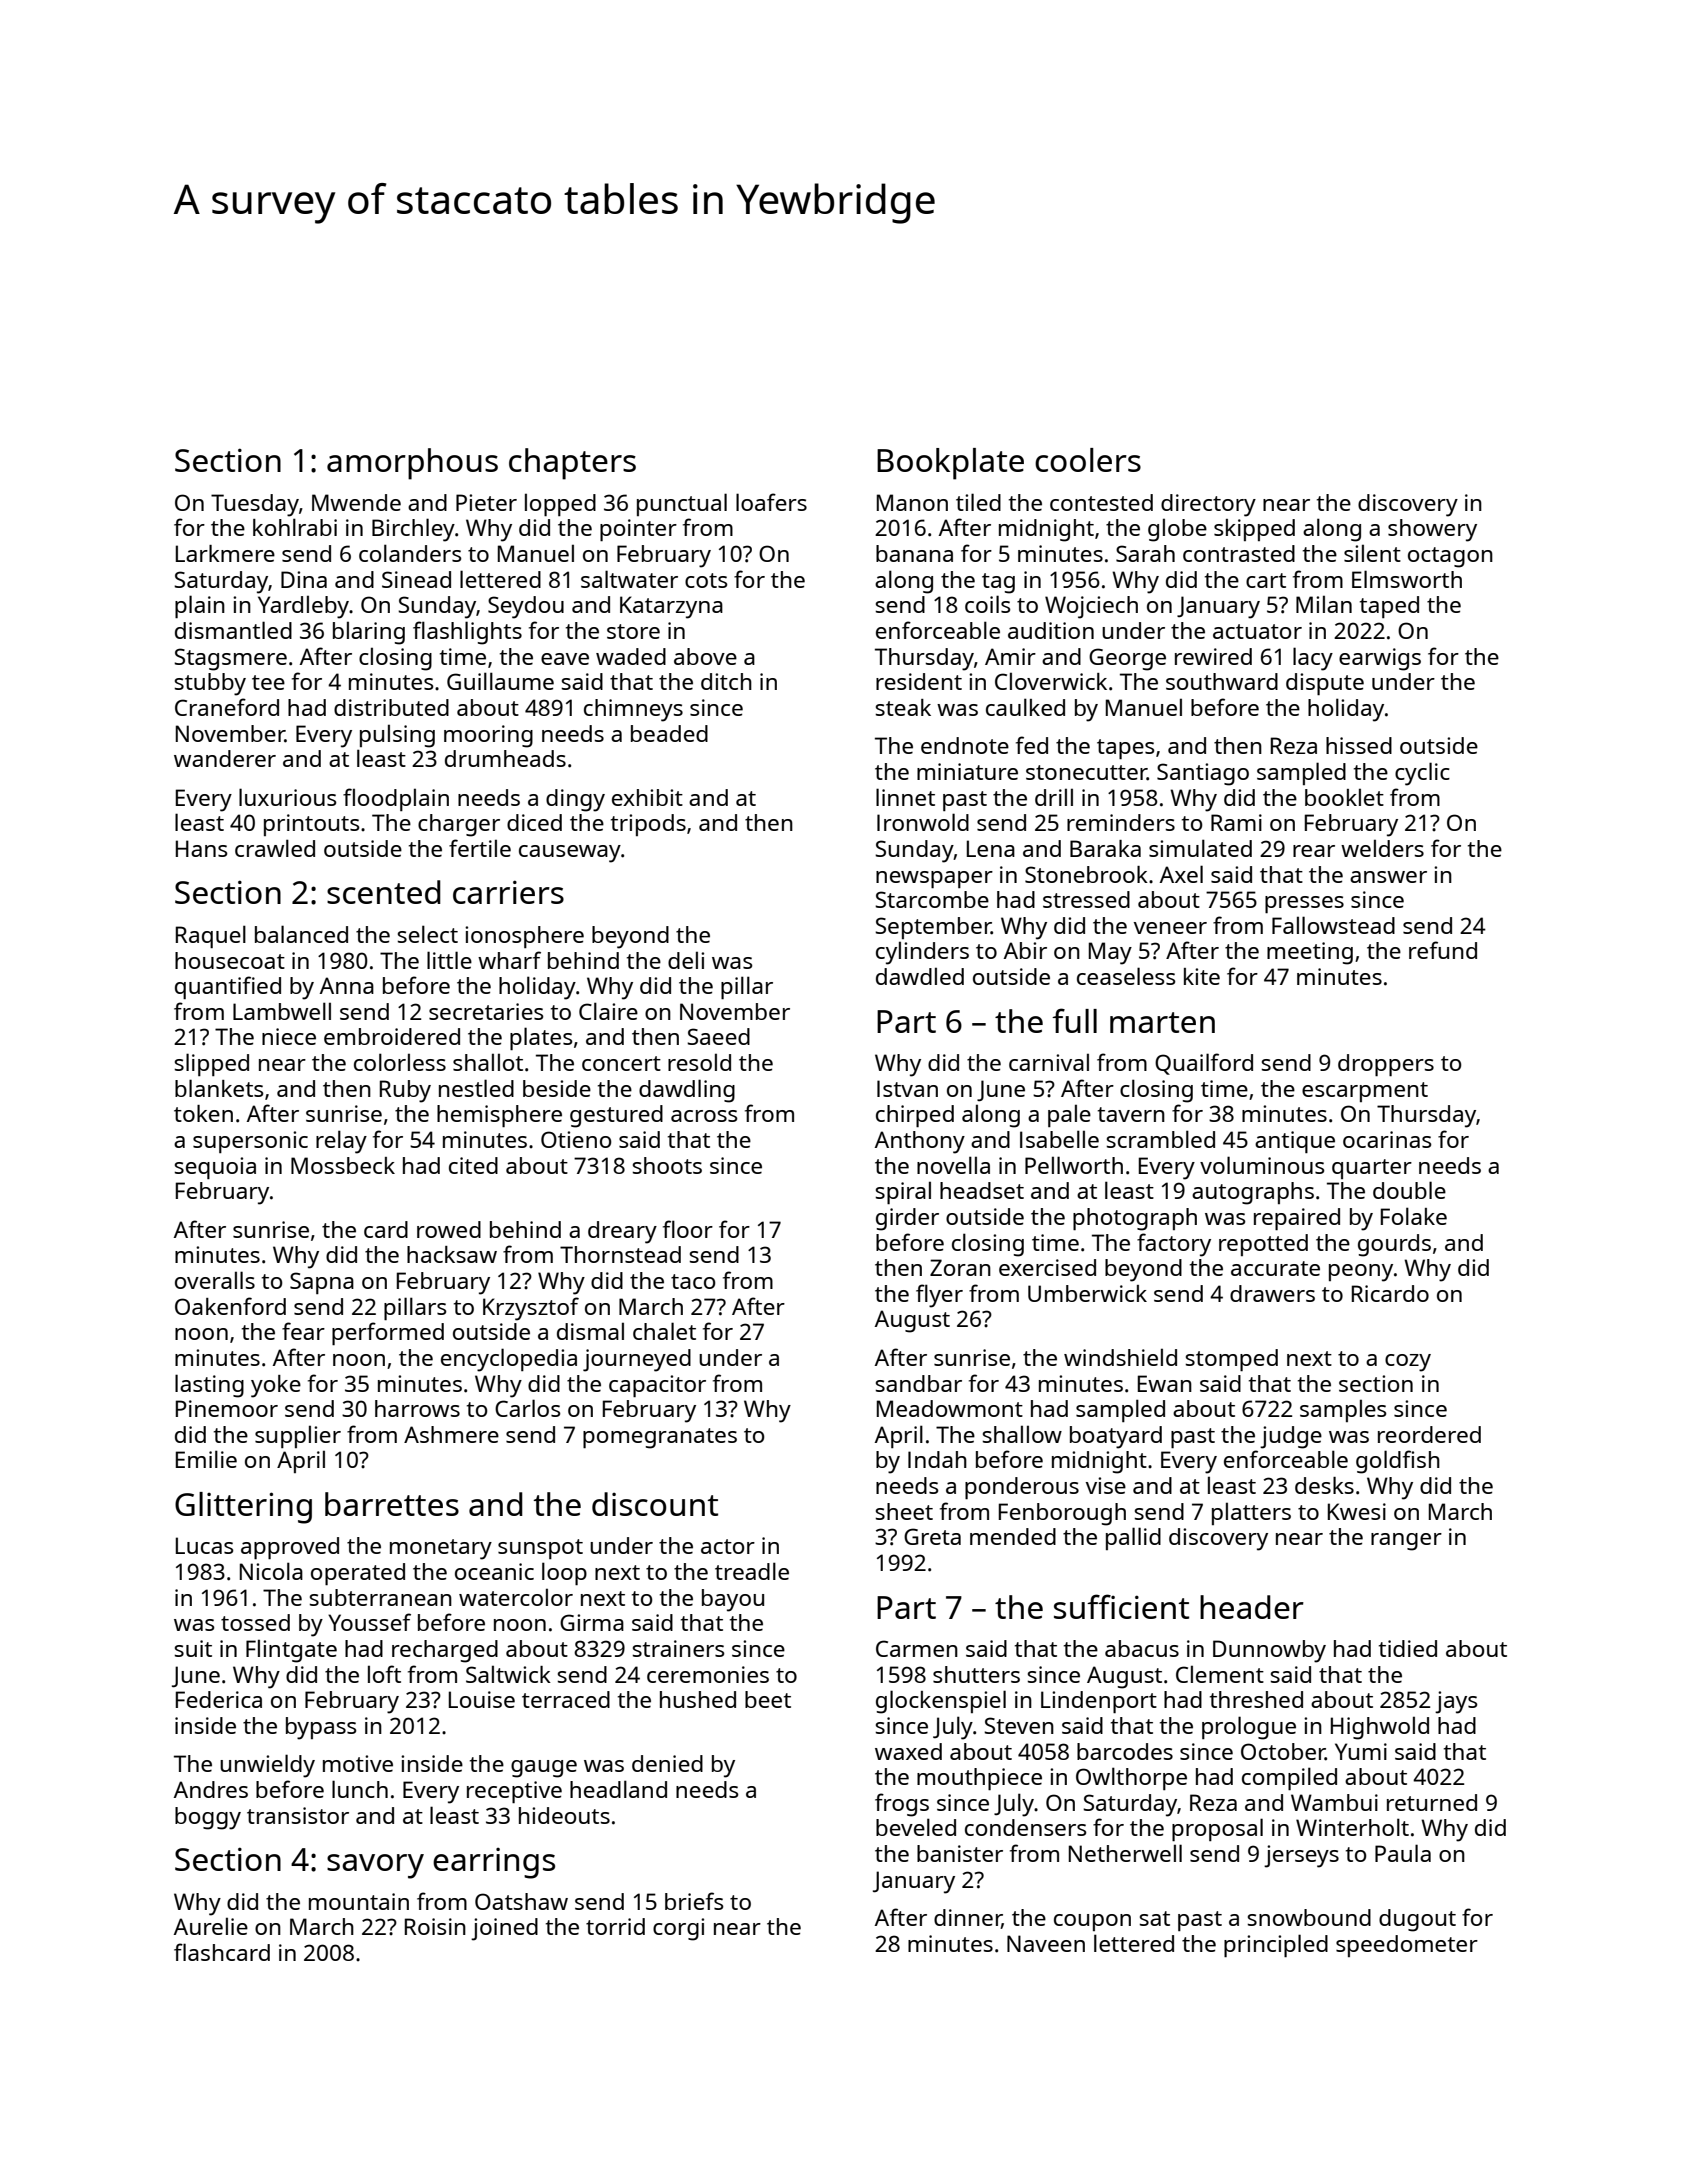  What do you see at coordinates (904, 1511) in the document?
I see `sheet` at bounding box center [904, 1511].
